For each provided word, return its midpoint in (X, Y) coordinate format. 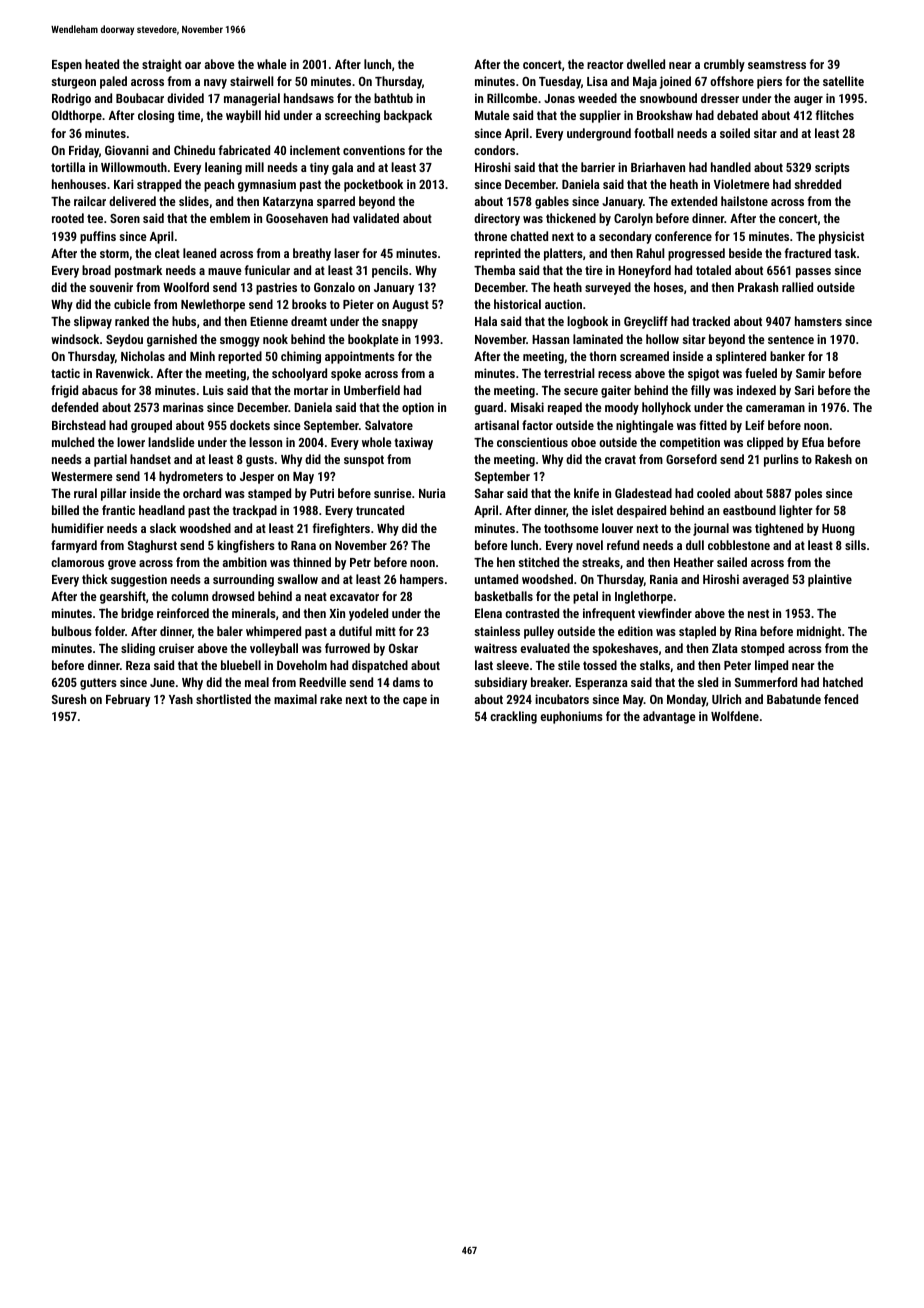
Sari (804, 390)
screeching (352, 116)
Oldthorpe (77, 116)
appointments (360, 357)
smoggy (240, 342)
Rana (303, 545)
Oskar (403, 648)
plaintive (830, 580)
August (410, 306)
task (845, 253)
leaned (199, 253)
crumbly (724, 65)
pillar (113, 494)
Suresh (69, 699)
